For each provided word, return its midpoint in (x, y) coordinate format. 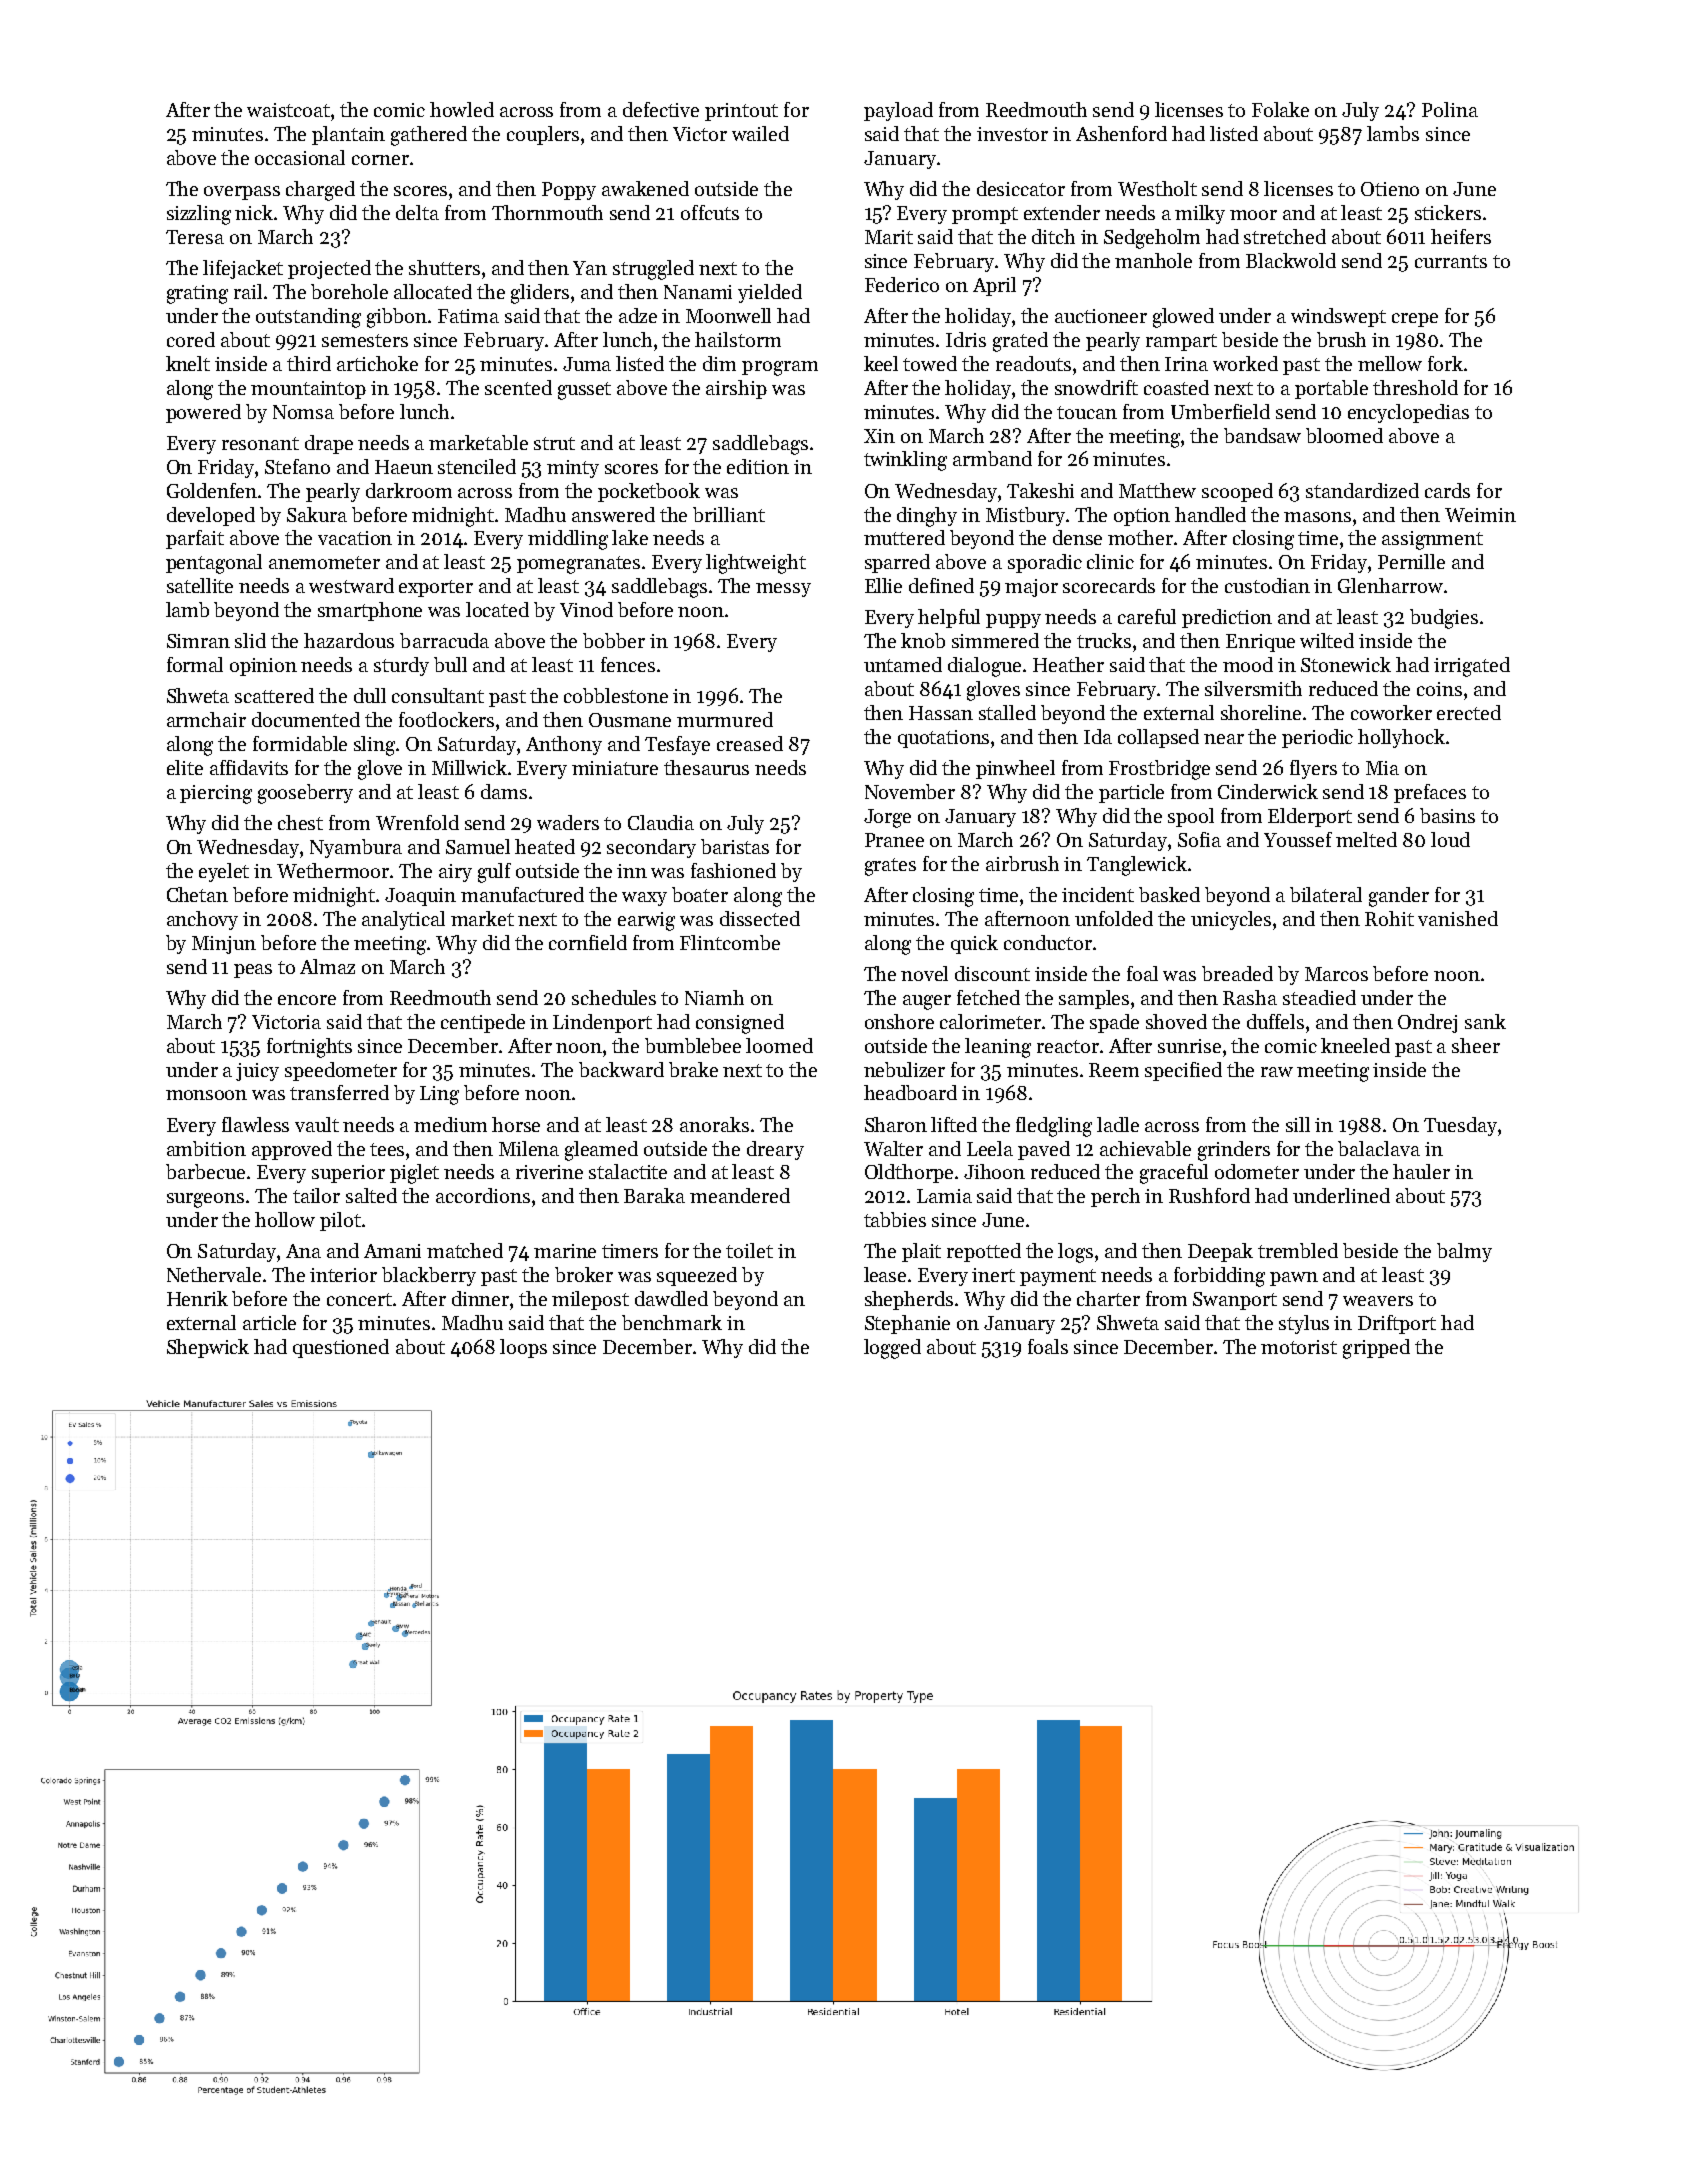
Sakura (317, 514)
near (1224, 739)
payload (898, 111)
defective (661, 109)
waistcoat (289, 110)
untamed (903, 664)
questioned (341, 1348)
